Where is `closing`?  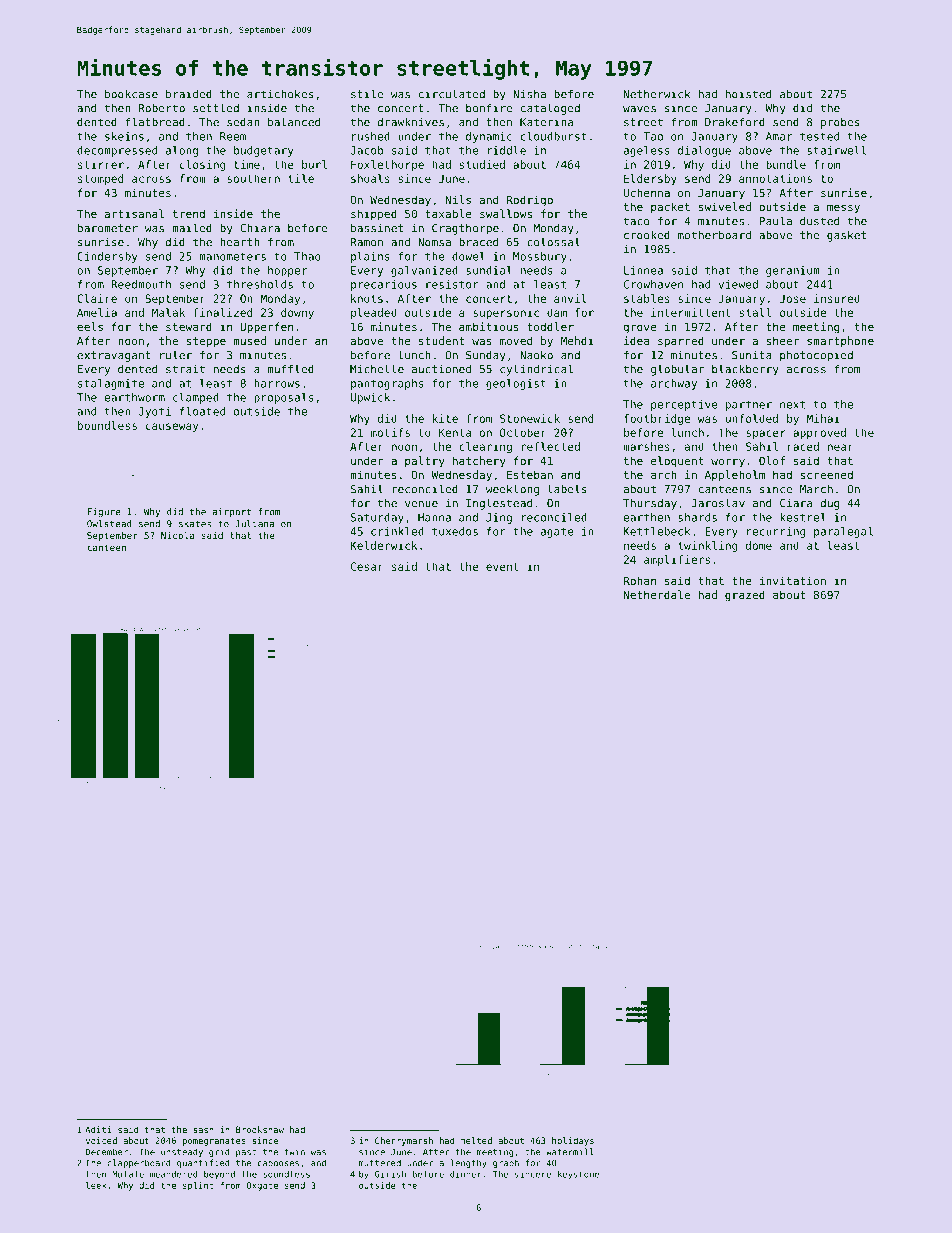 closing is located at coordinates (202, 165).
